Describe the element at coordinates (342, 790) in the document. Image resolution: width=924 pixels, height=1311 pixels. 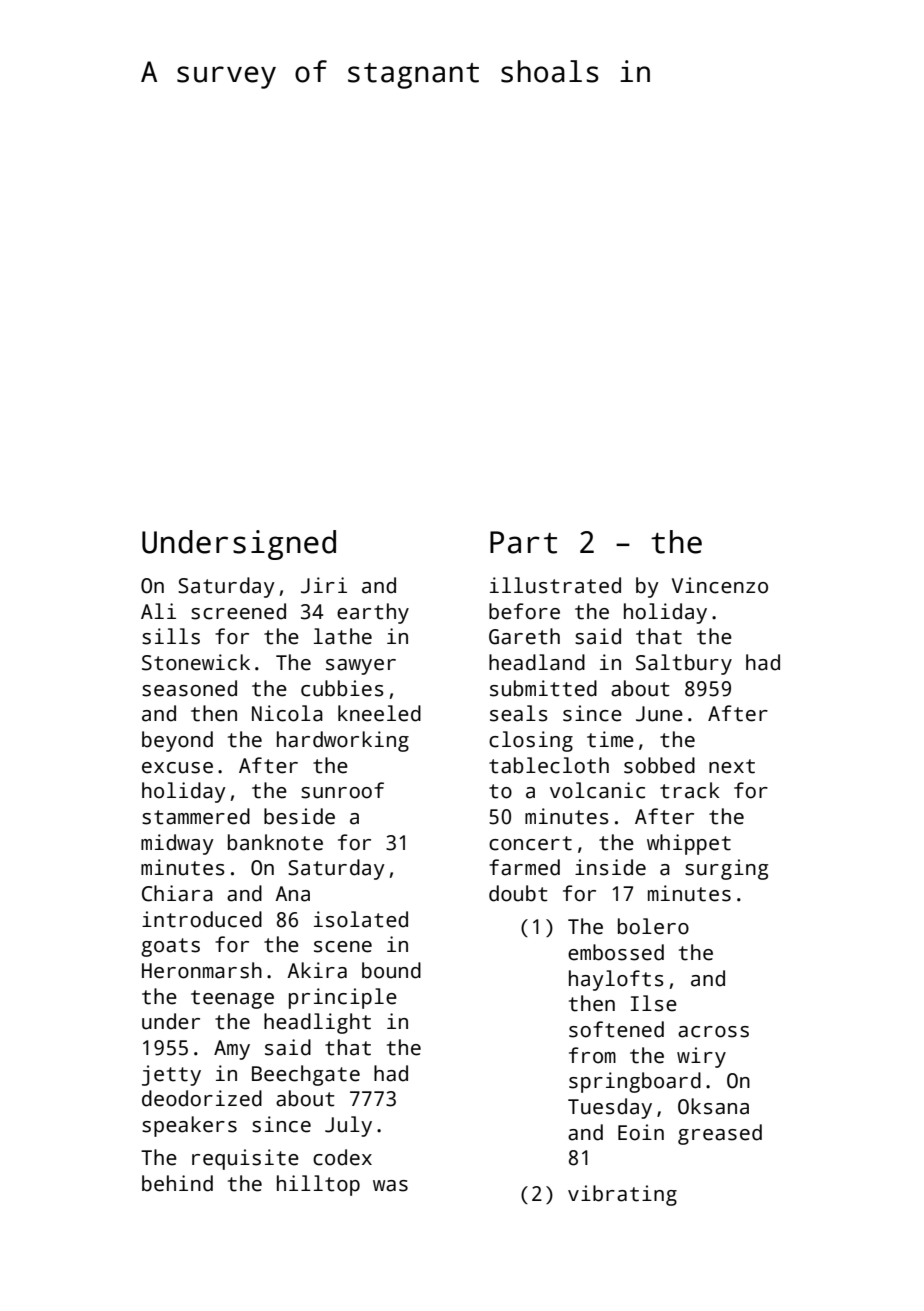
I see `sunroof` at that location.
